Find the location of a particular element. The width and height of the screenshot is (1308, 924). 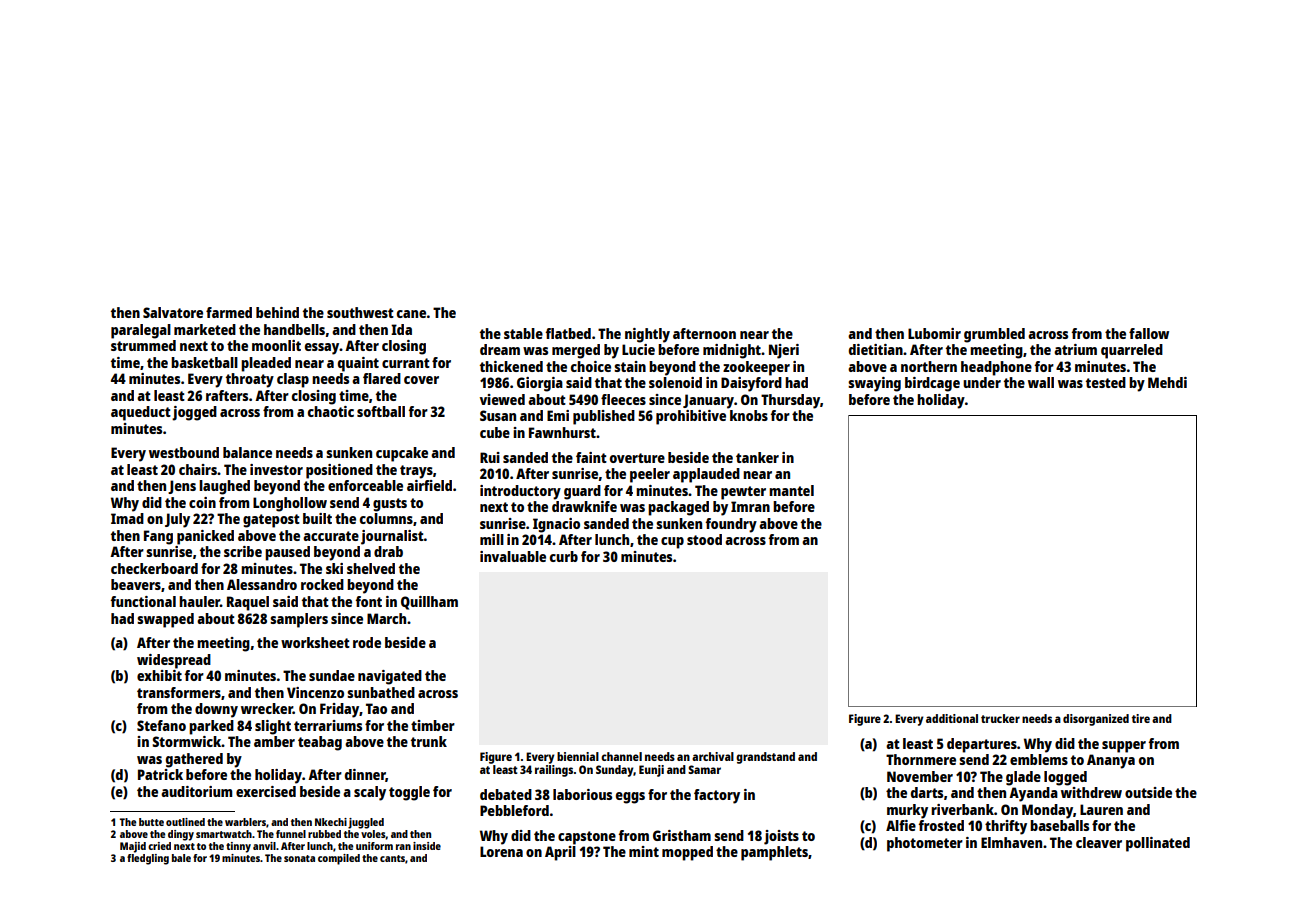

wall is located at coordinates (1041, 382).
